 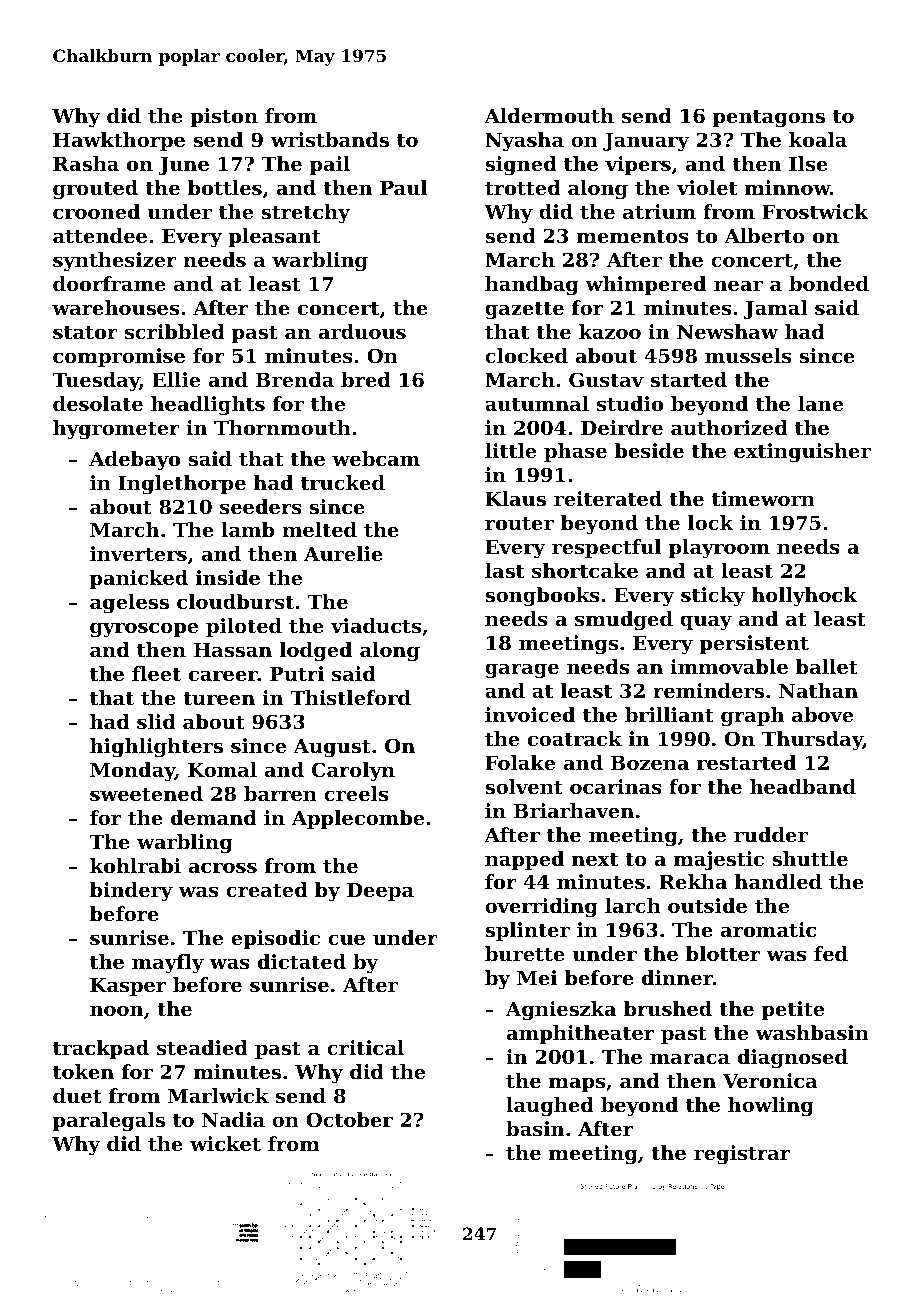 I want to click on kohlrabi, so click(x=135, y=866).
